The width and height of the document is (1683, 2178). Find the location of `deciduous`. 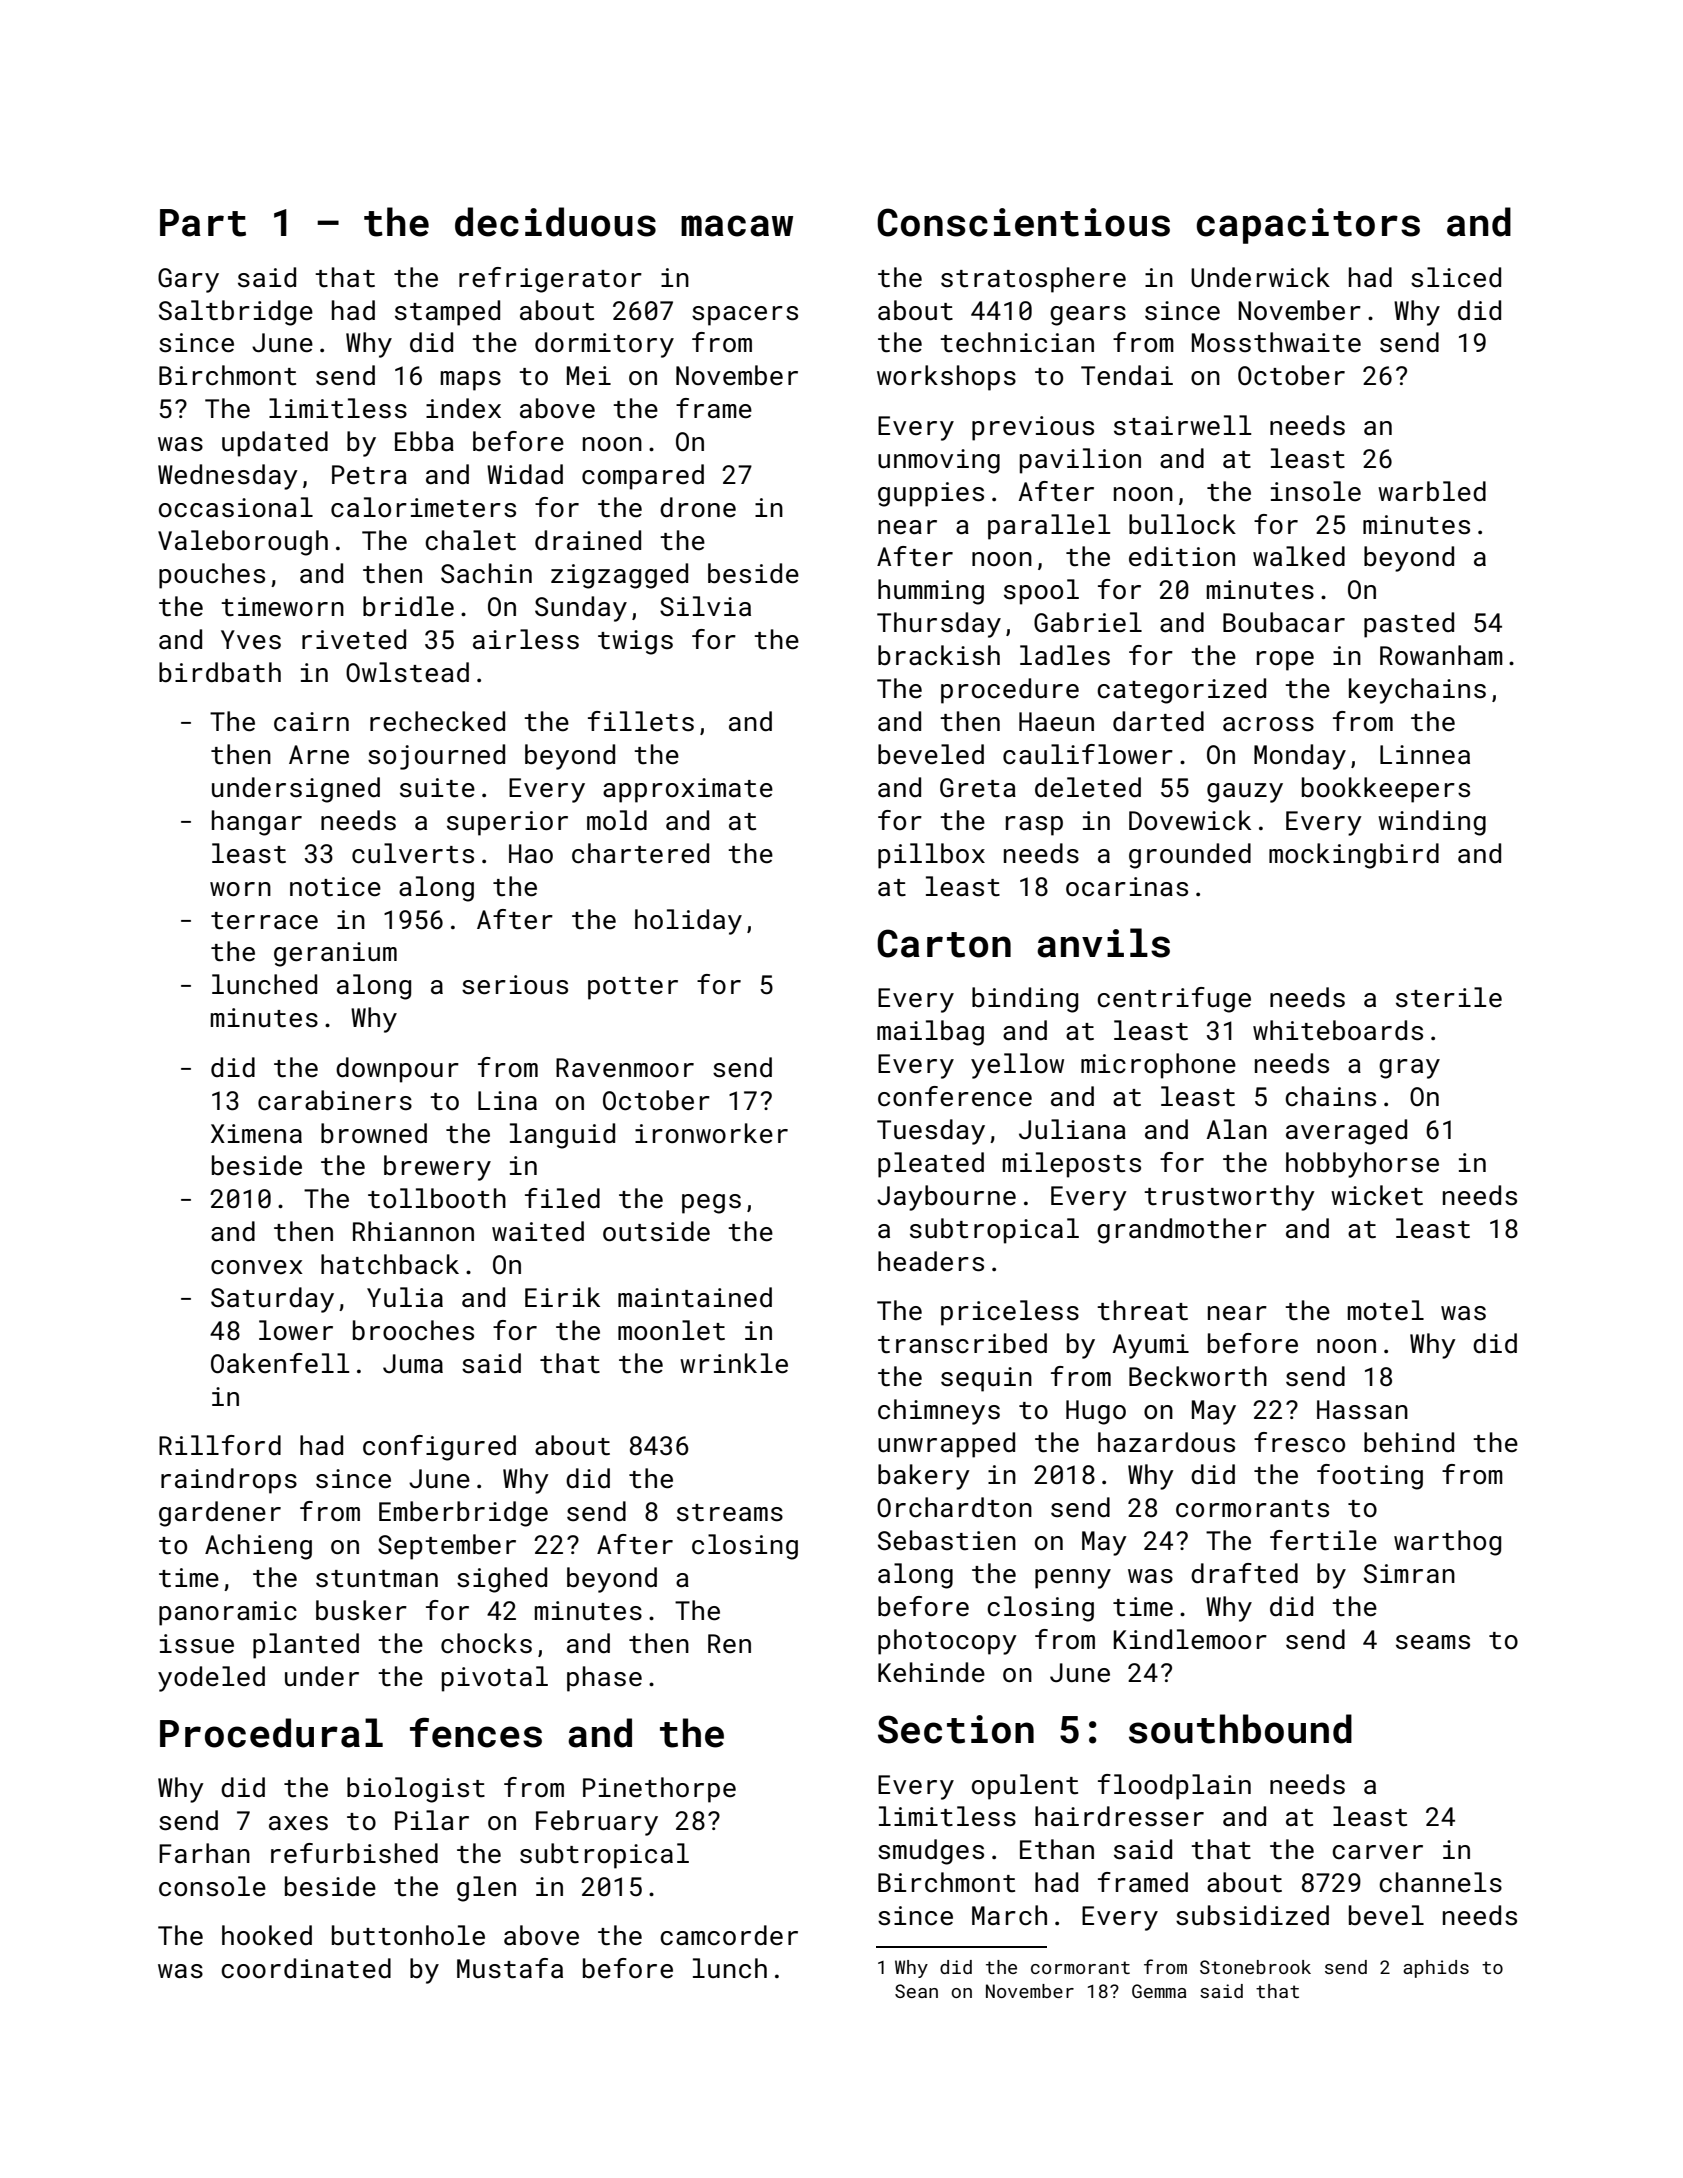

deciduous is located at coordinates (555, 222).
